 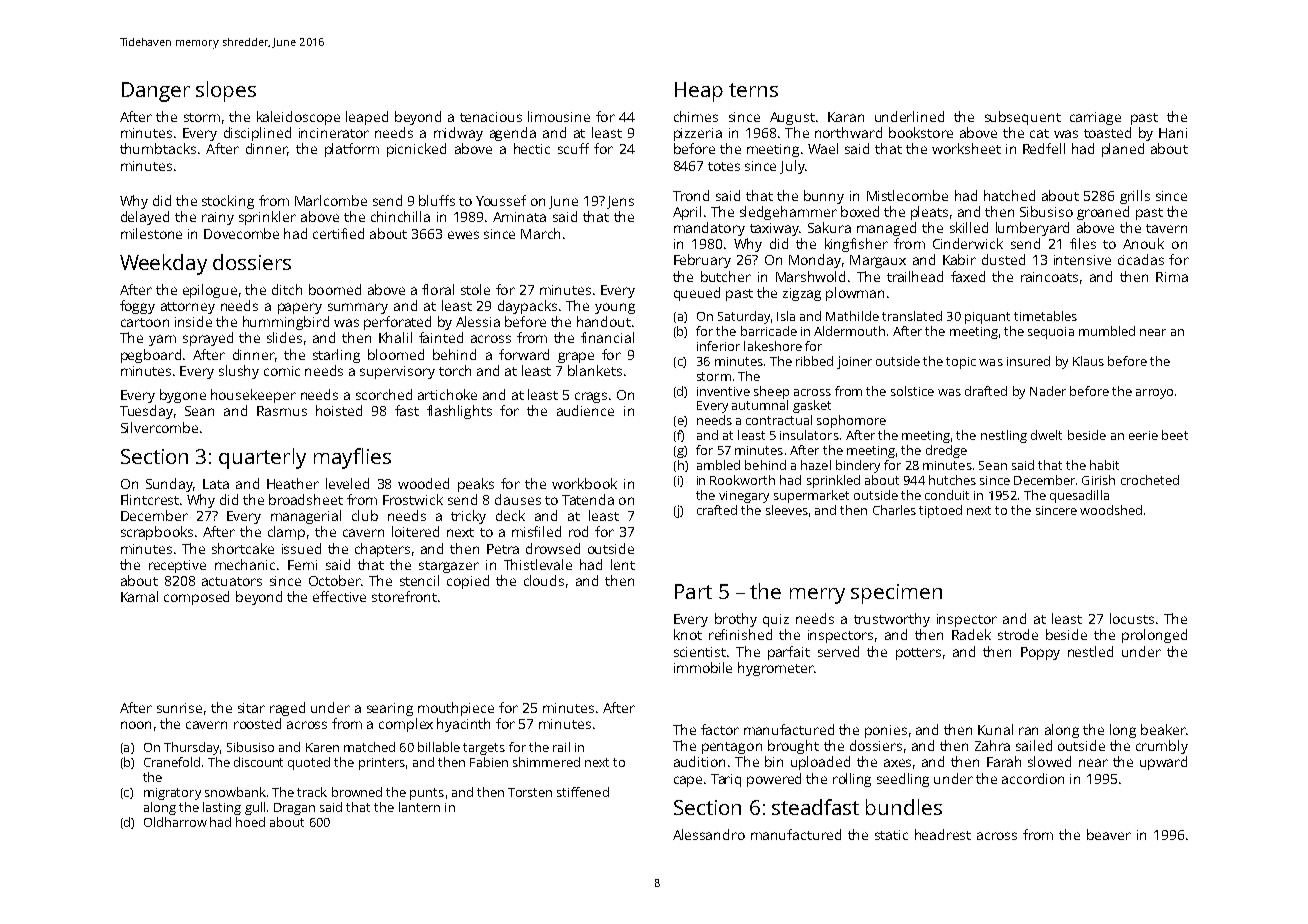 I want to click on raincoats, so click(x=1049, y=277).
